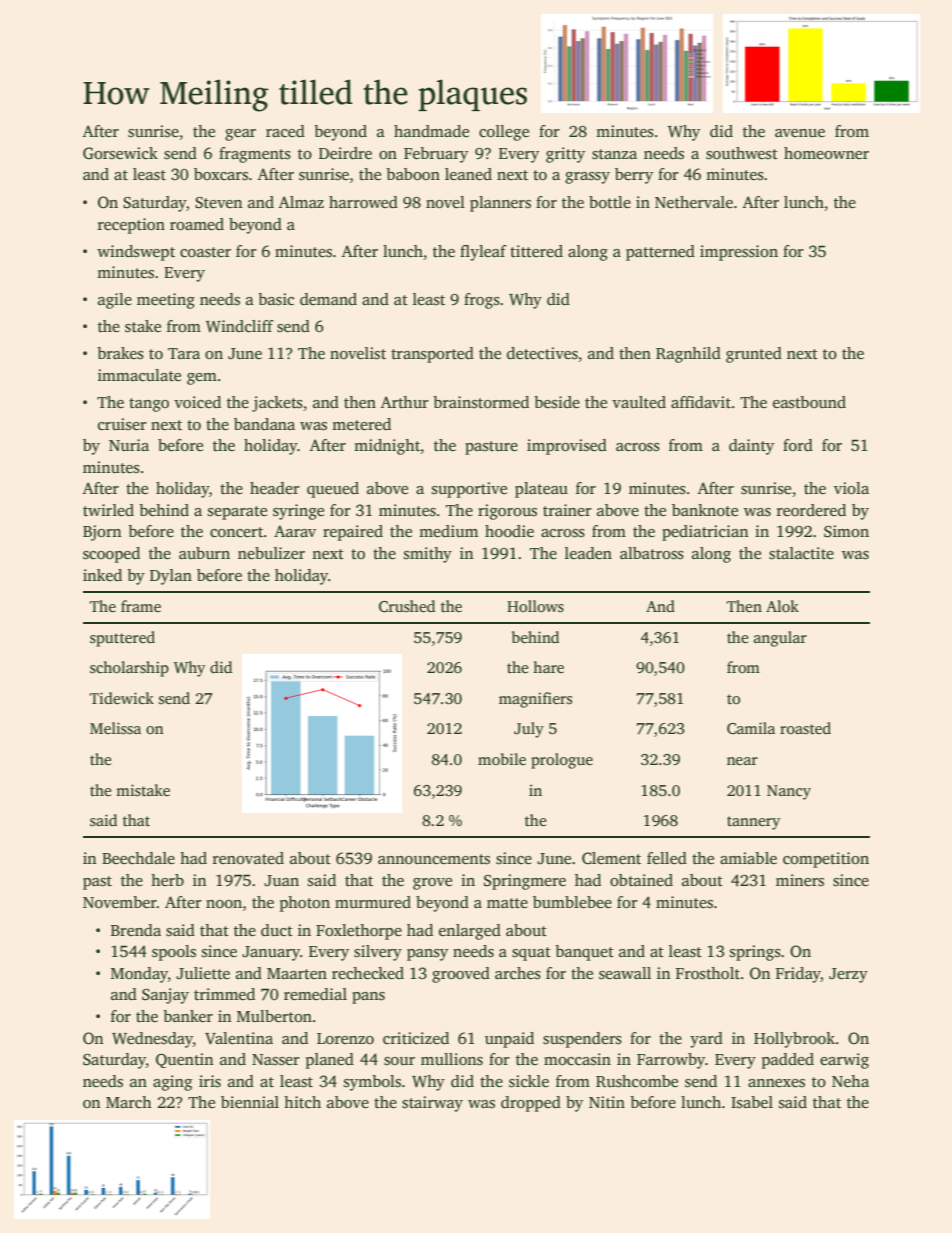 The width and height of the screenshot is (952, 1233). I want to click on flyleaf, so click(483, 253).
